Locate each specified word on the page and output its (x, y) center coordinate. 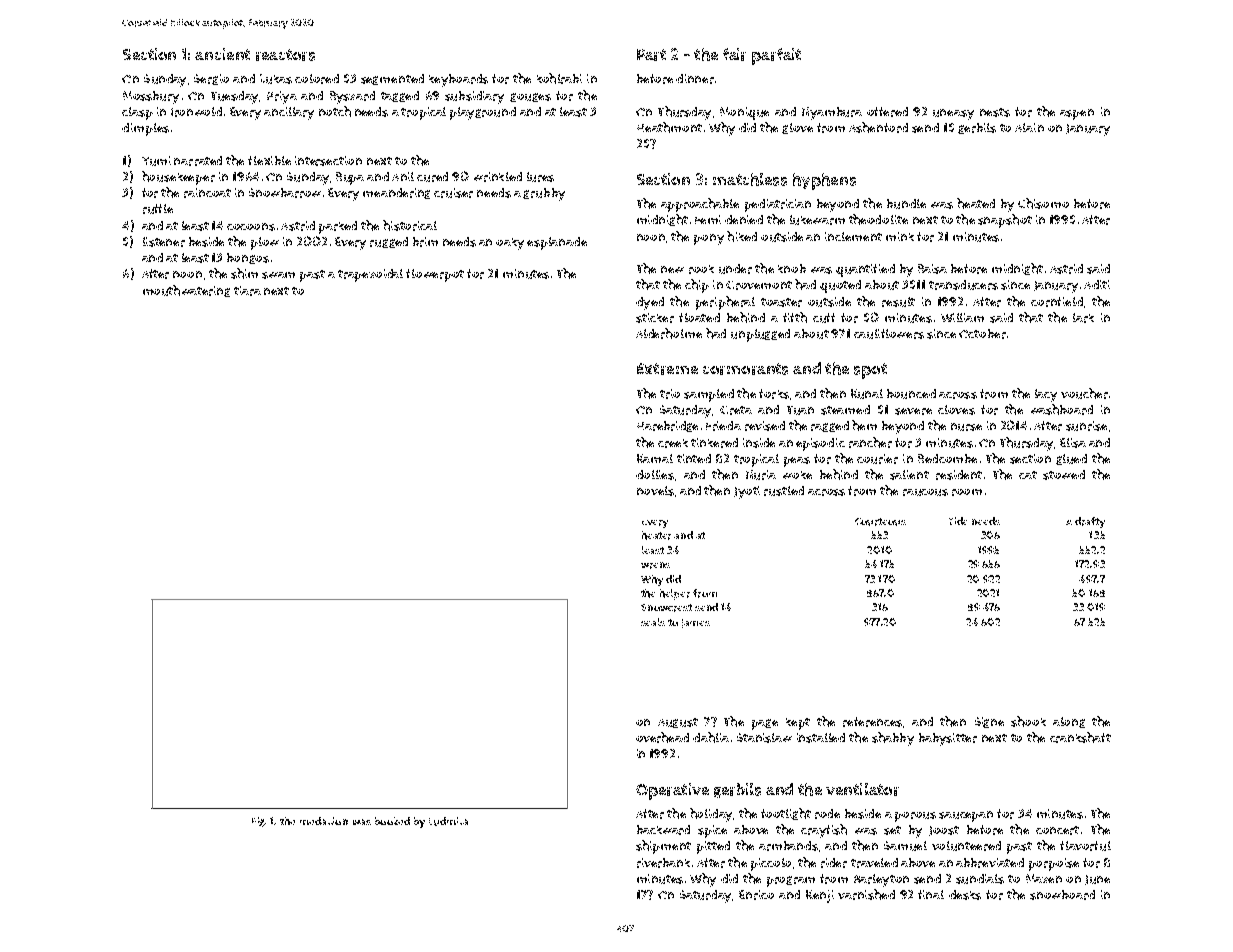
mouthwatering (186, 291)
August (678, 723)
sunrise (1086, 426)
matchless (750, 179)
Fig (259, 822)
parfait (776, 56)
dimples (145, 129)
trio (670, 394)
